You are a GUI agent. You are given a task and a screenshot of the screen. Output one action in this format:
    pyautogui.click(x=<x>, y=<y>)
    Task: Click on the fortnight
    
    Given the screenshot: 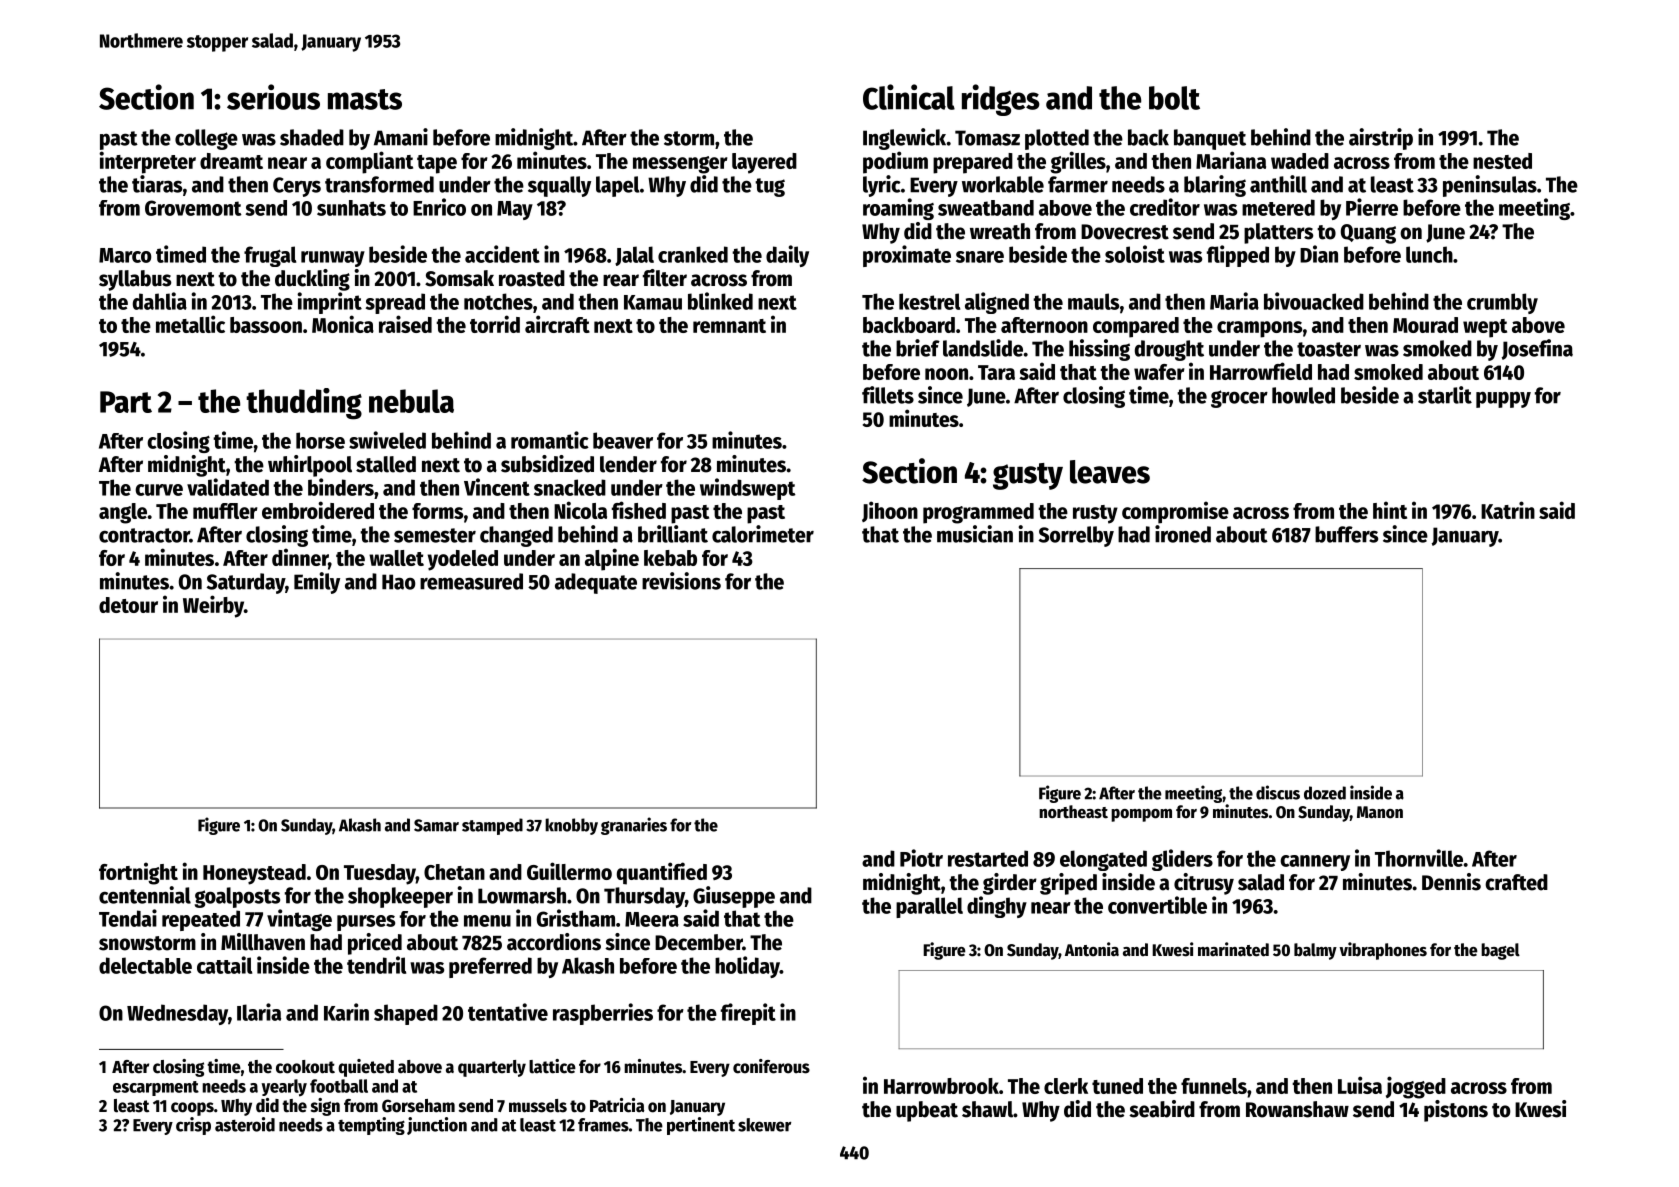 What is the action you would take?
    pyautogui.click(x=138, y=873)
